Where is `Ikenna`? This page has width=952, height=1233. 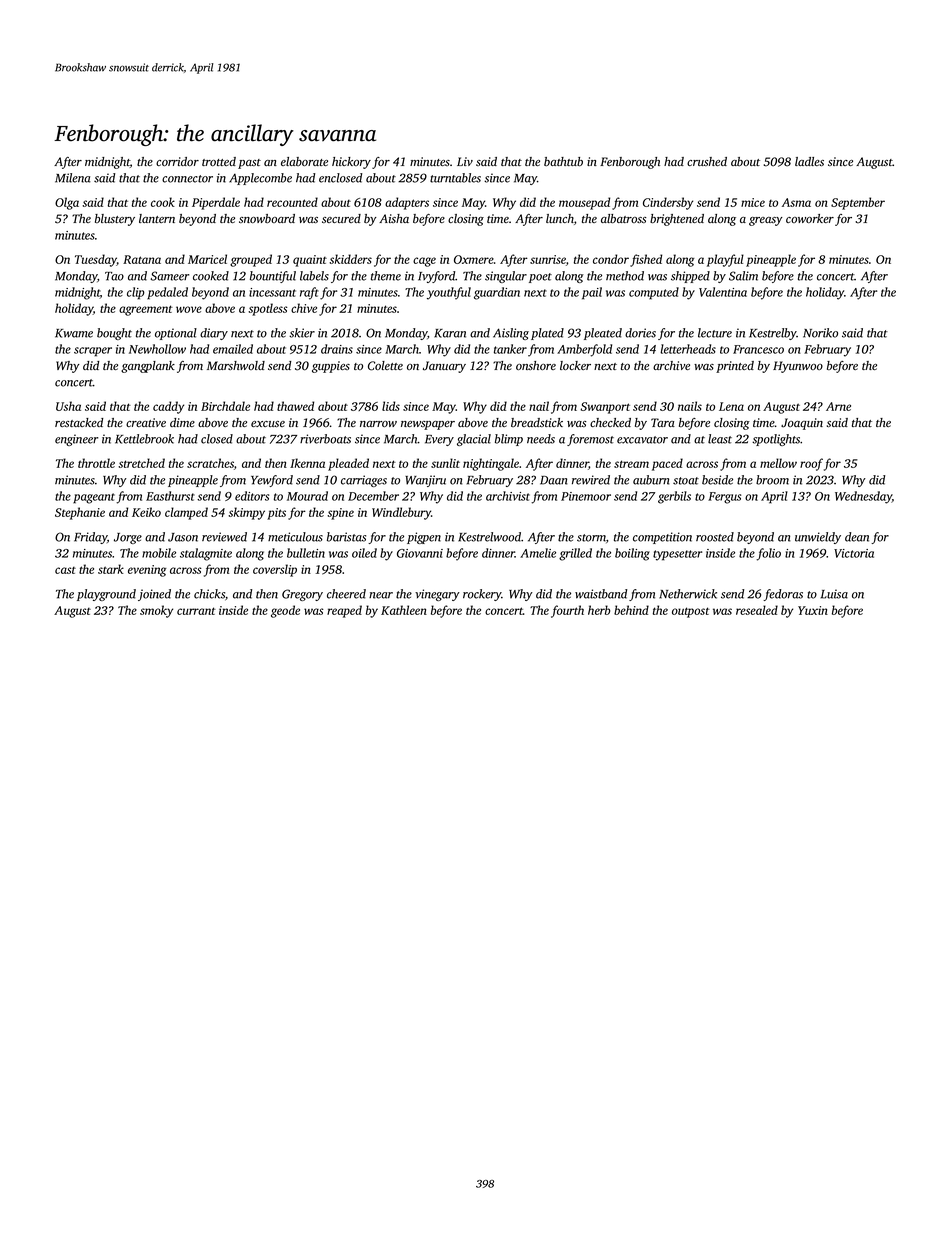
Ikenna is located at coordinates (307, 463).
